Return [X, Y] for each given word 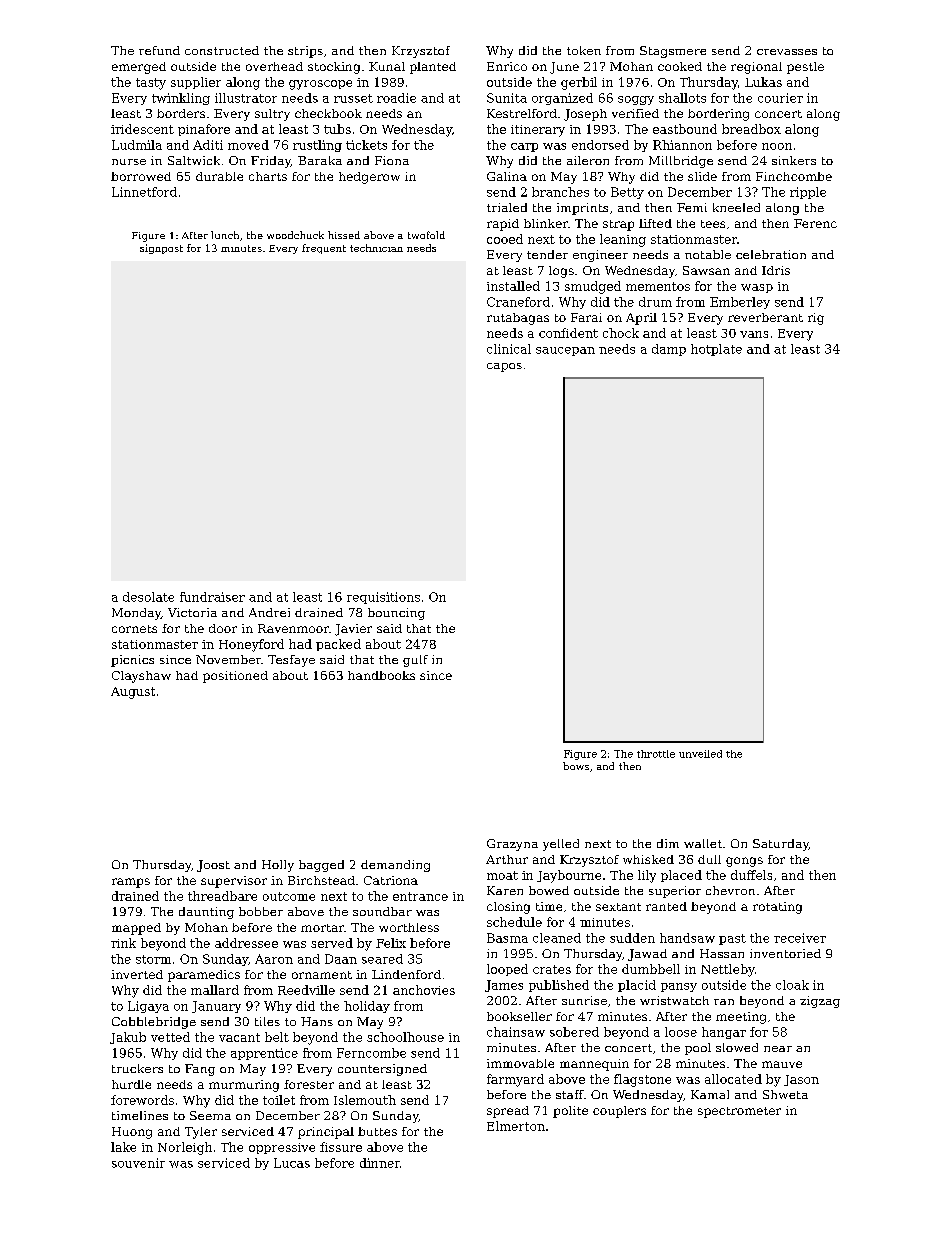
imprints [582, 209]
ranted [666, 906]
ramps [131, 883]
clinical [509, 349]
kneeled [736, 207]
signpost [161, 249]
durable [219, 176]
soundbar [382, 911]
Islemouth [365, 1100]
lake [123, 1147]
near [778, 1049]
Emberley [740, 303]
